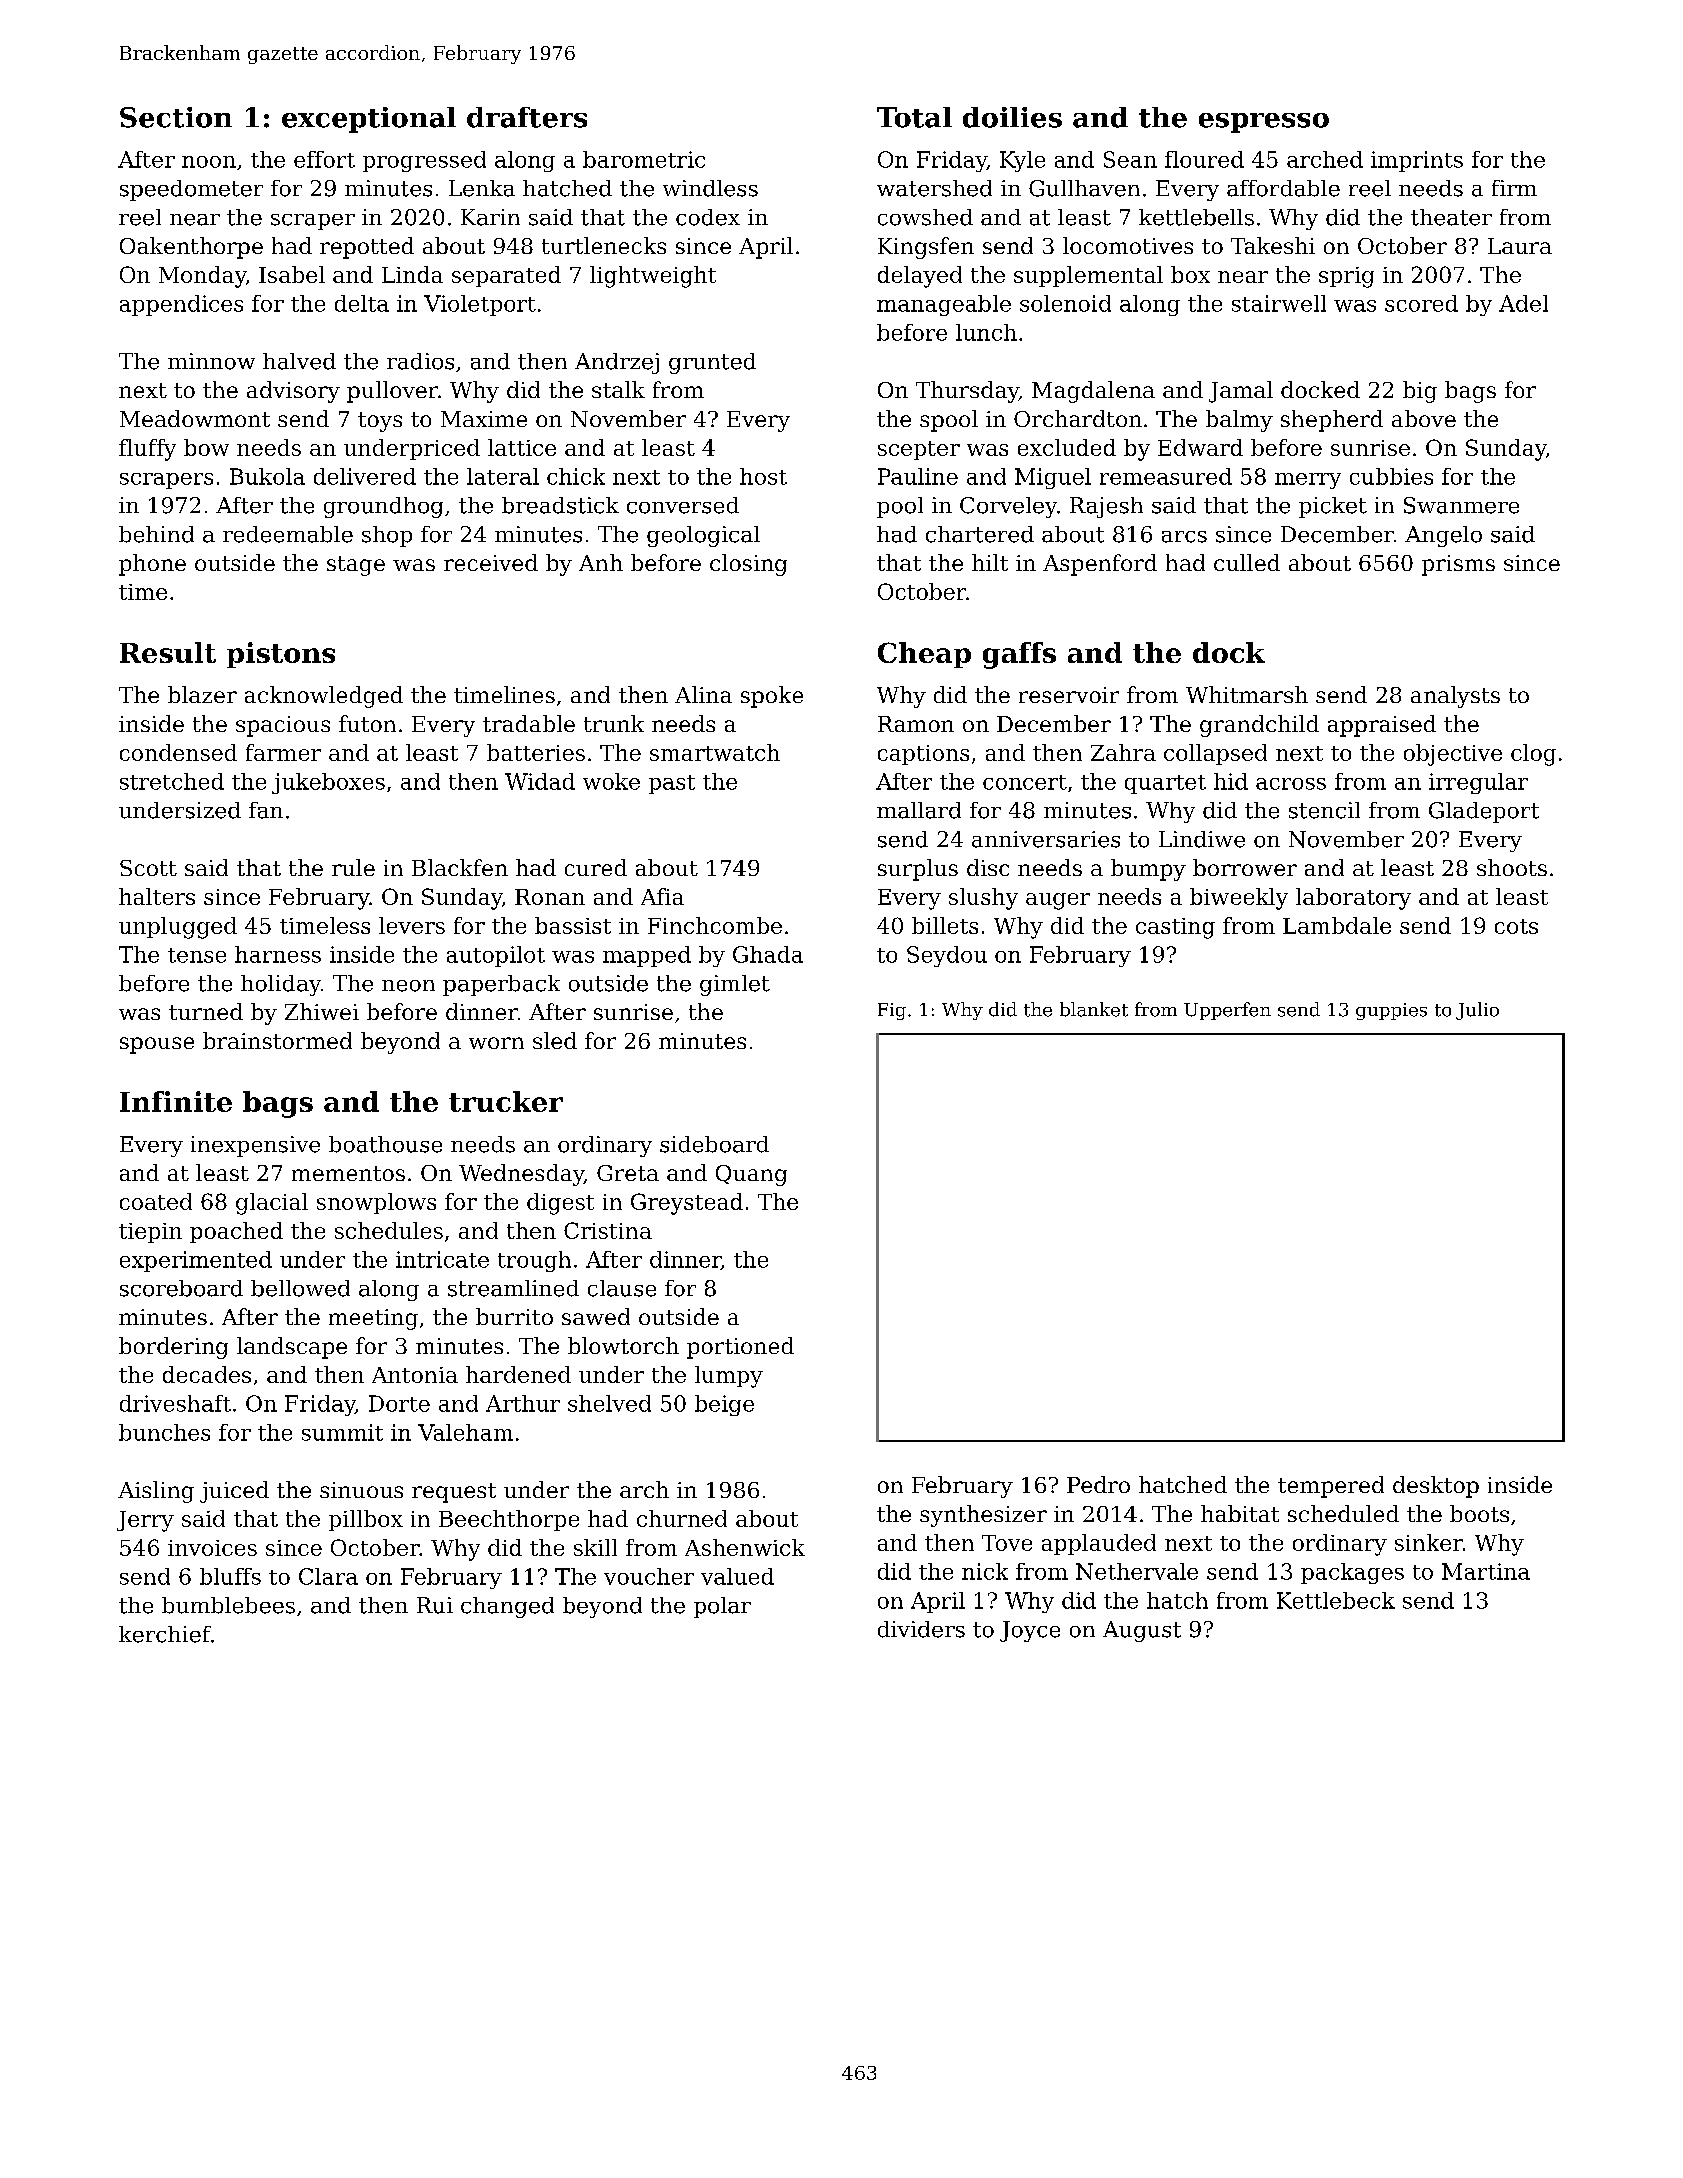 Image resolution: width=1683 pixels, height=2178 pixels. Describe the element at coordinates (206, 447) in the document. I see `bow` at that location.
